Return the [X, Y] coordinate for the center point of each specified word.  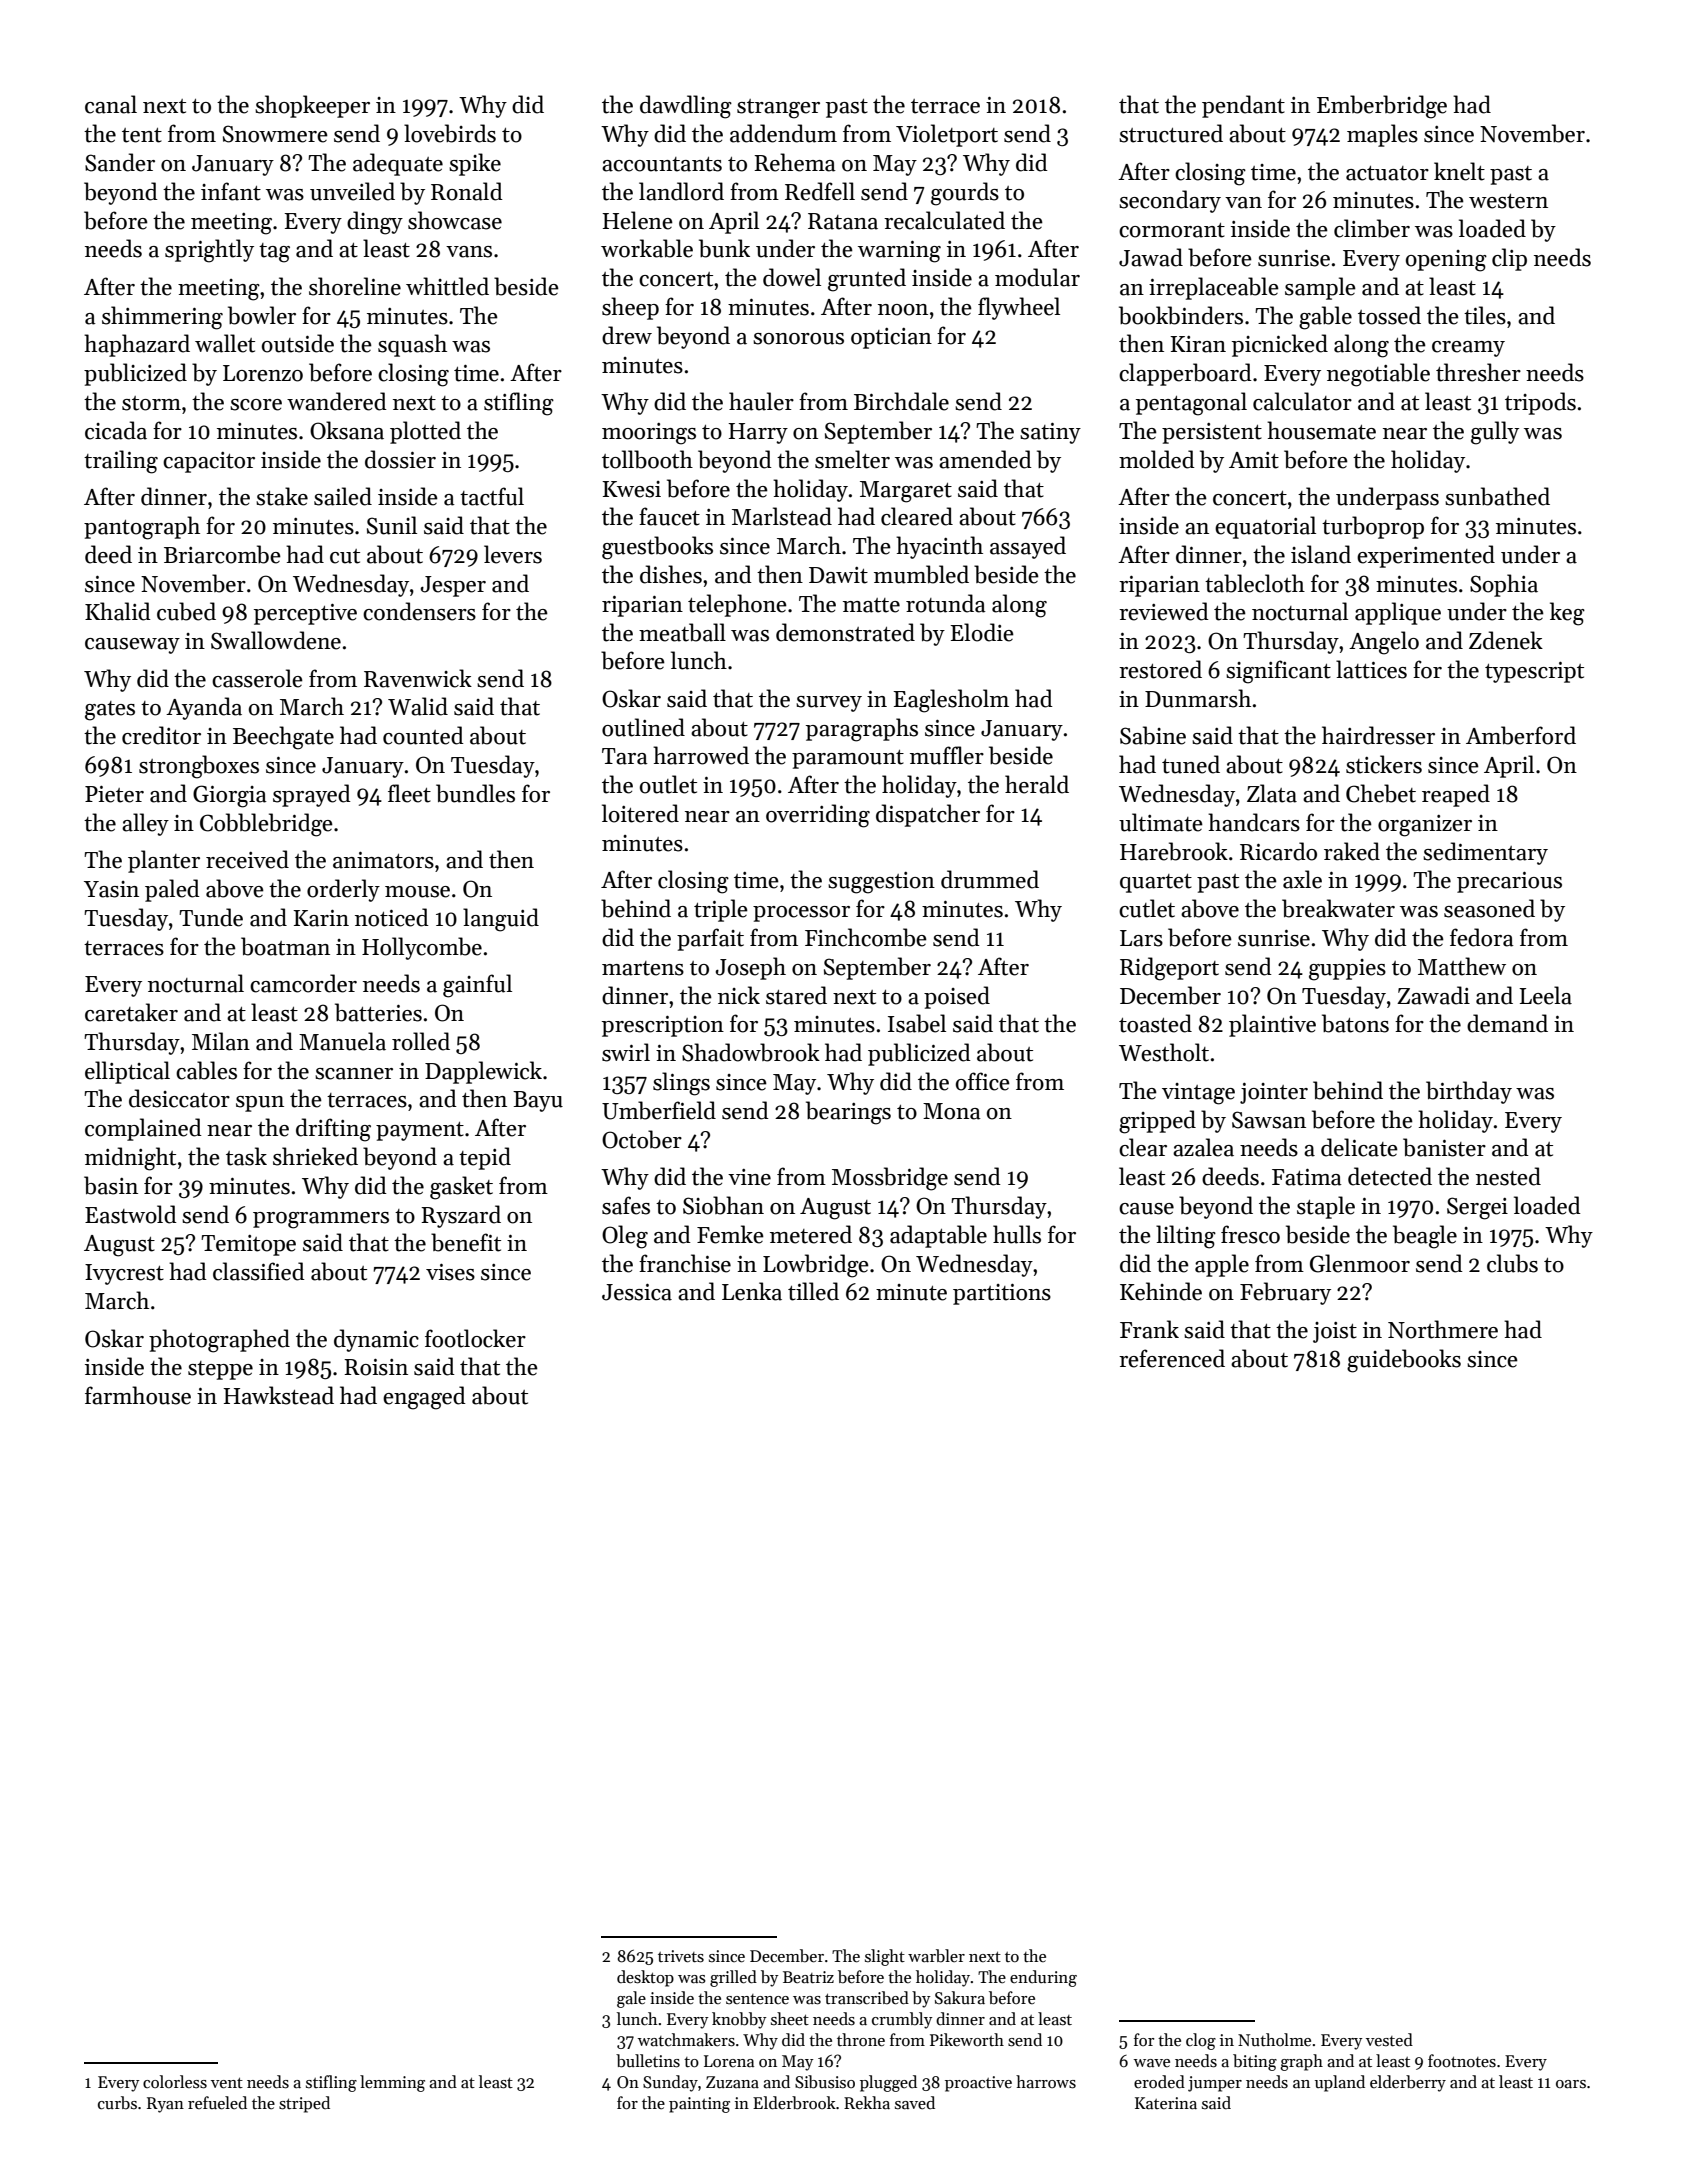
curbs [117, 2103]
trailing [121, 462]
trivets [681, 1956]
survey [829, 704]
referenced [1172, 1358]
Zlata [1272, 793]
